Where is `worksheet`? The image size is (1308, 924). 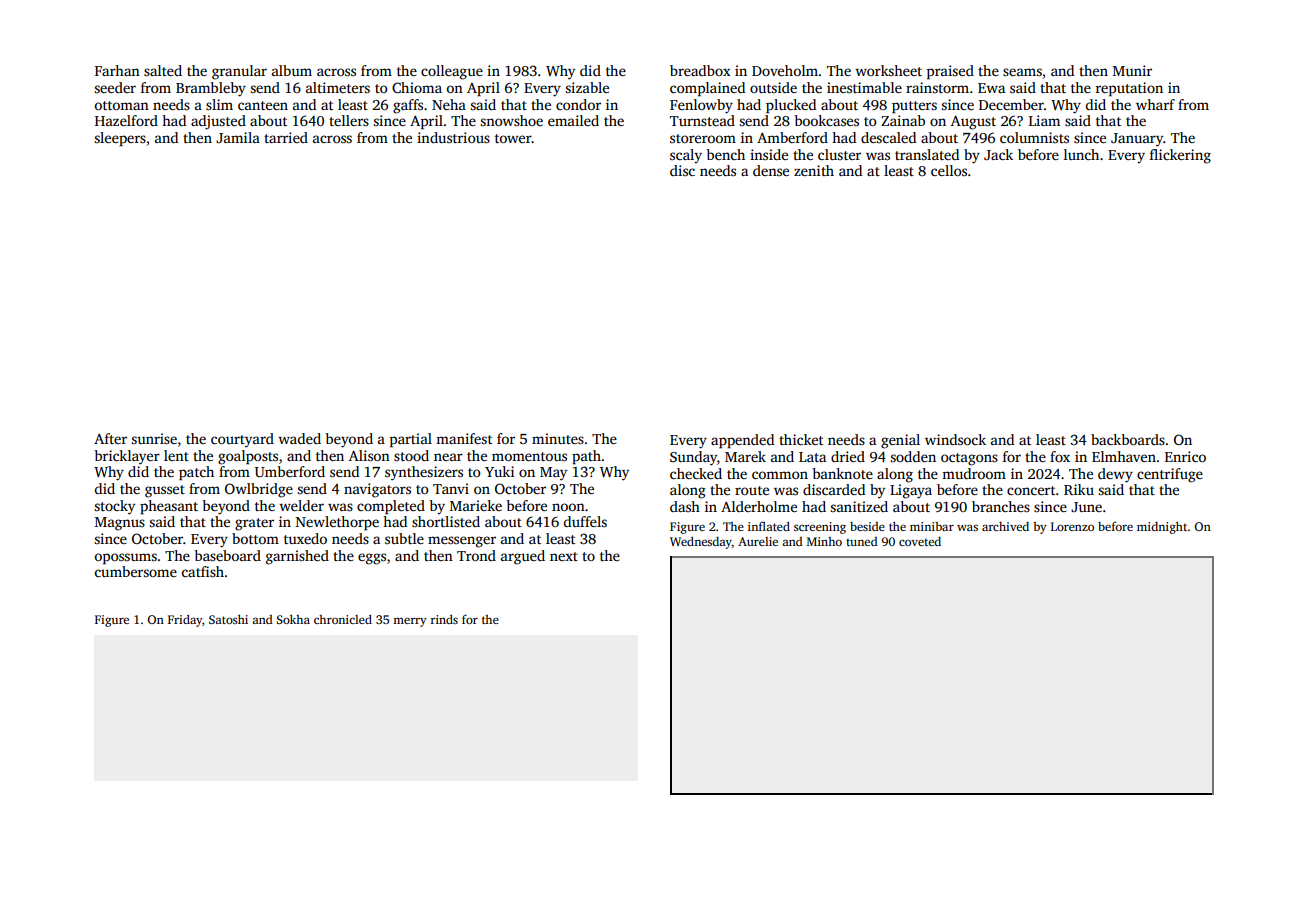
worksheet is located at coordinates (888, 70).
